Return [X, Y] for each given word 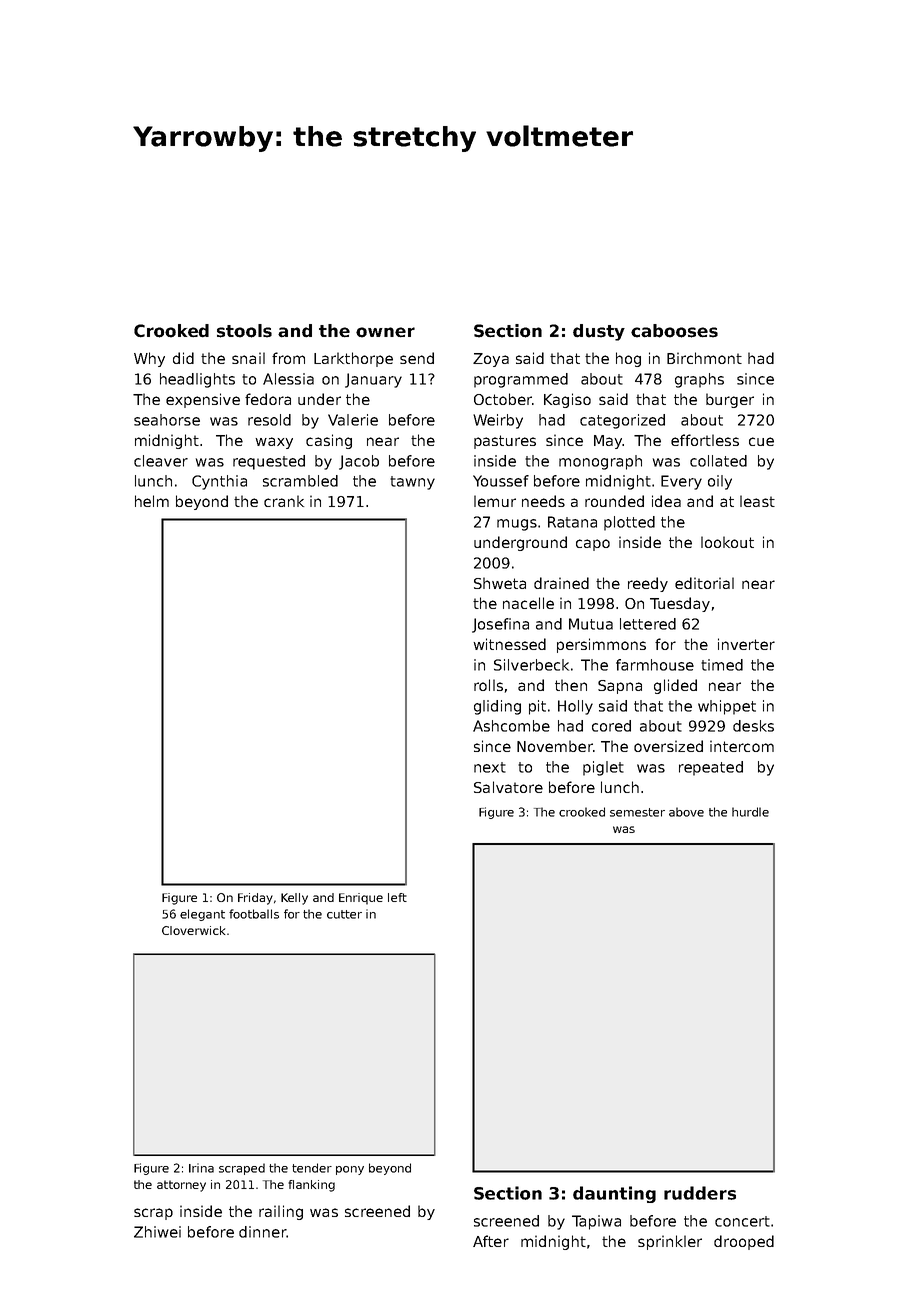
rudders [700, 1193]
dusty [599, 332]
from [288, 358]
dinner [263, 1232]
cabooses [674, 331]
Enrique [361, 899]
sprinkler [670, 1242]
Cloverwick [194, 930]
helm [152, 501]
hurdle [750, 812]
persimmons [601, 645]
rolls [488, 685]
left [397, 897]
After [491, 1241]
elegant [202, 915]
